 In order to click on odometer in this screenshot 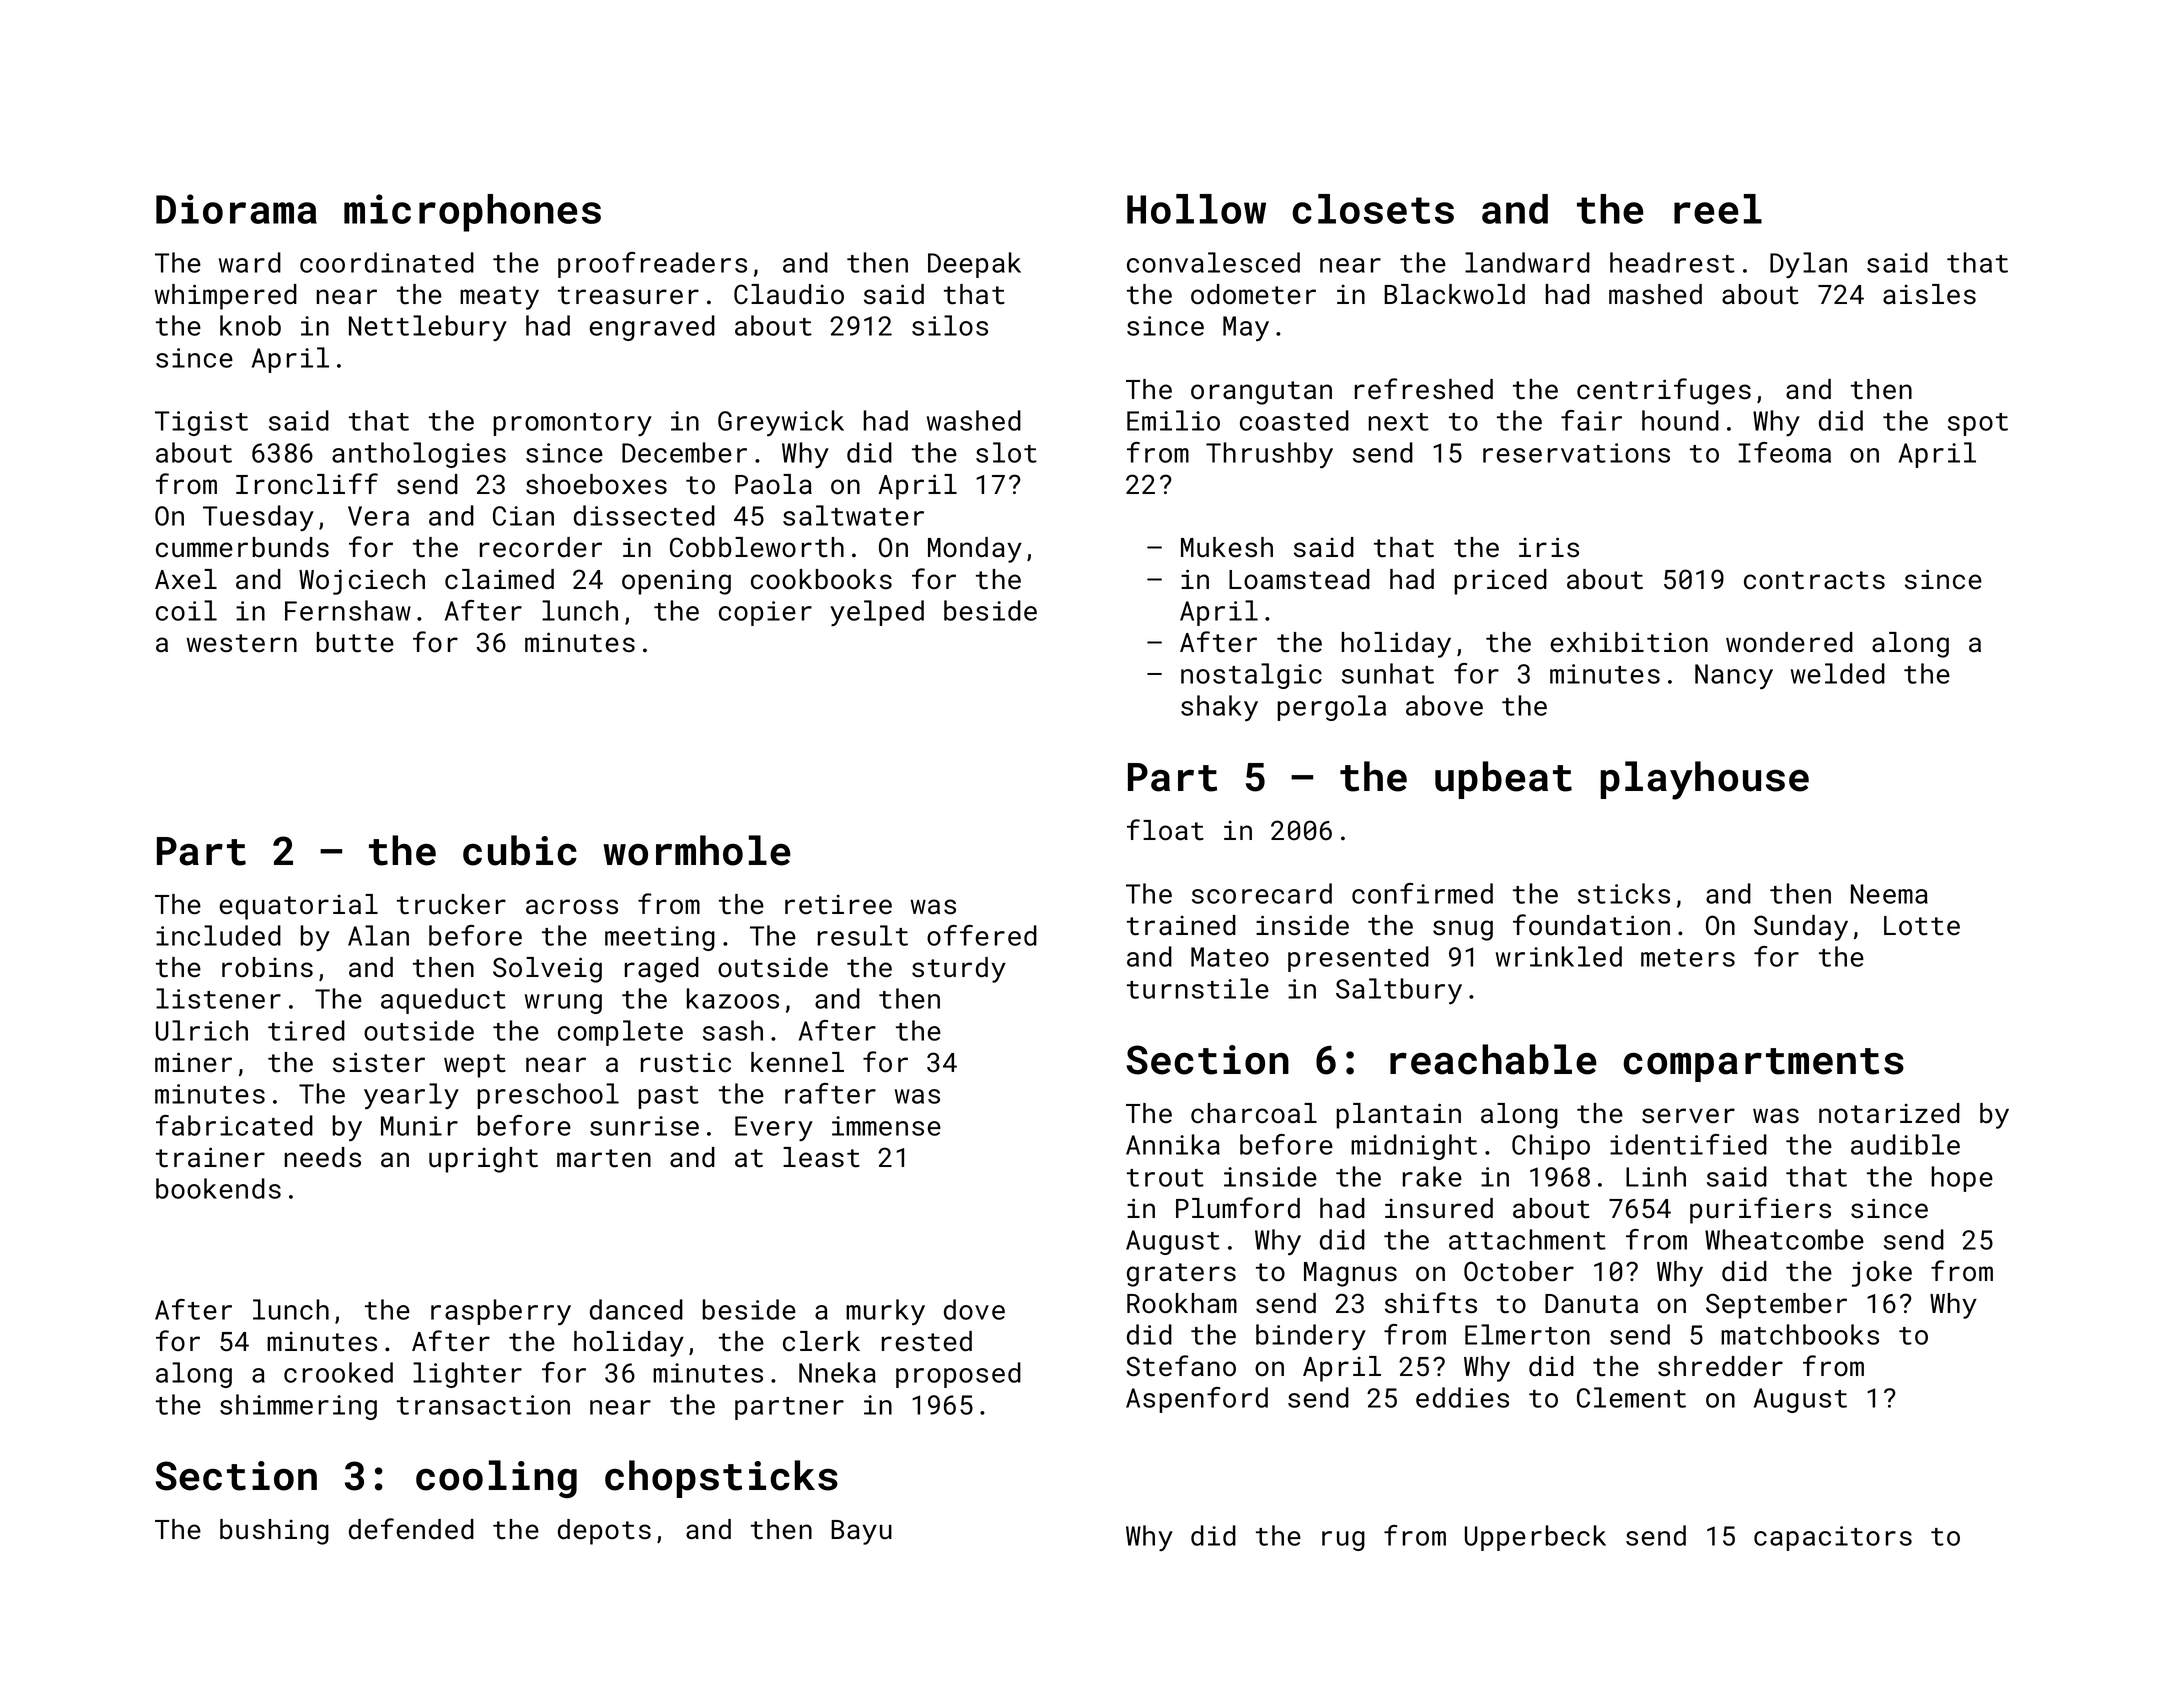, I will do `click(1253, 294)`.
